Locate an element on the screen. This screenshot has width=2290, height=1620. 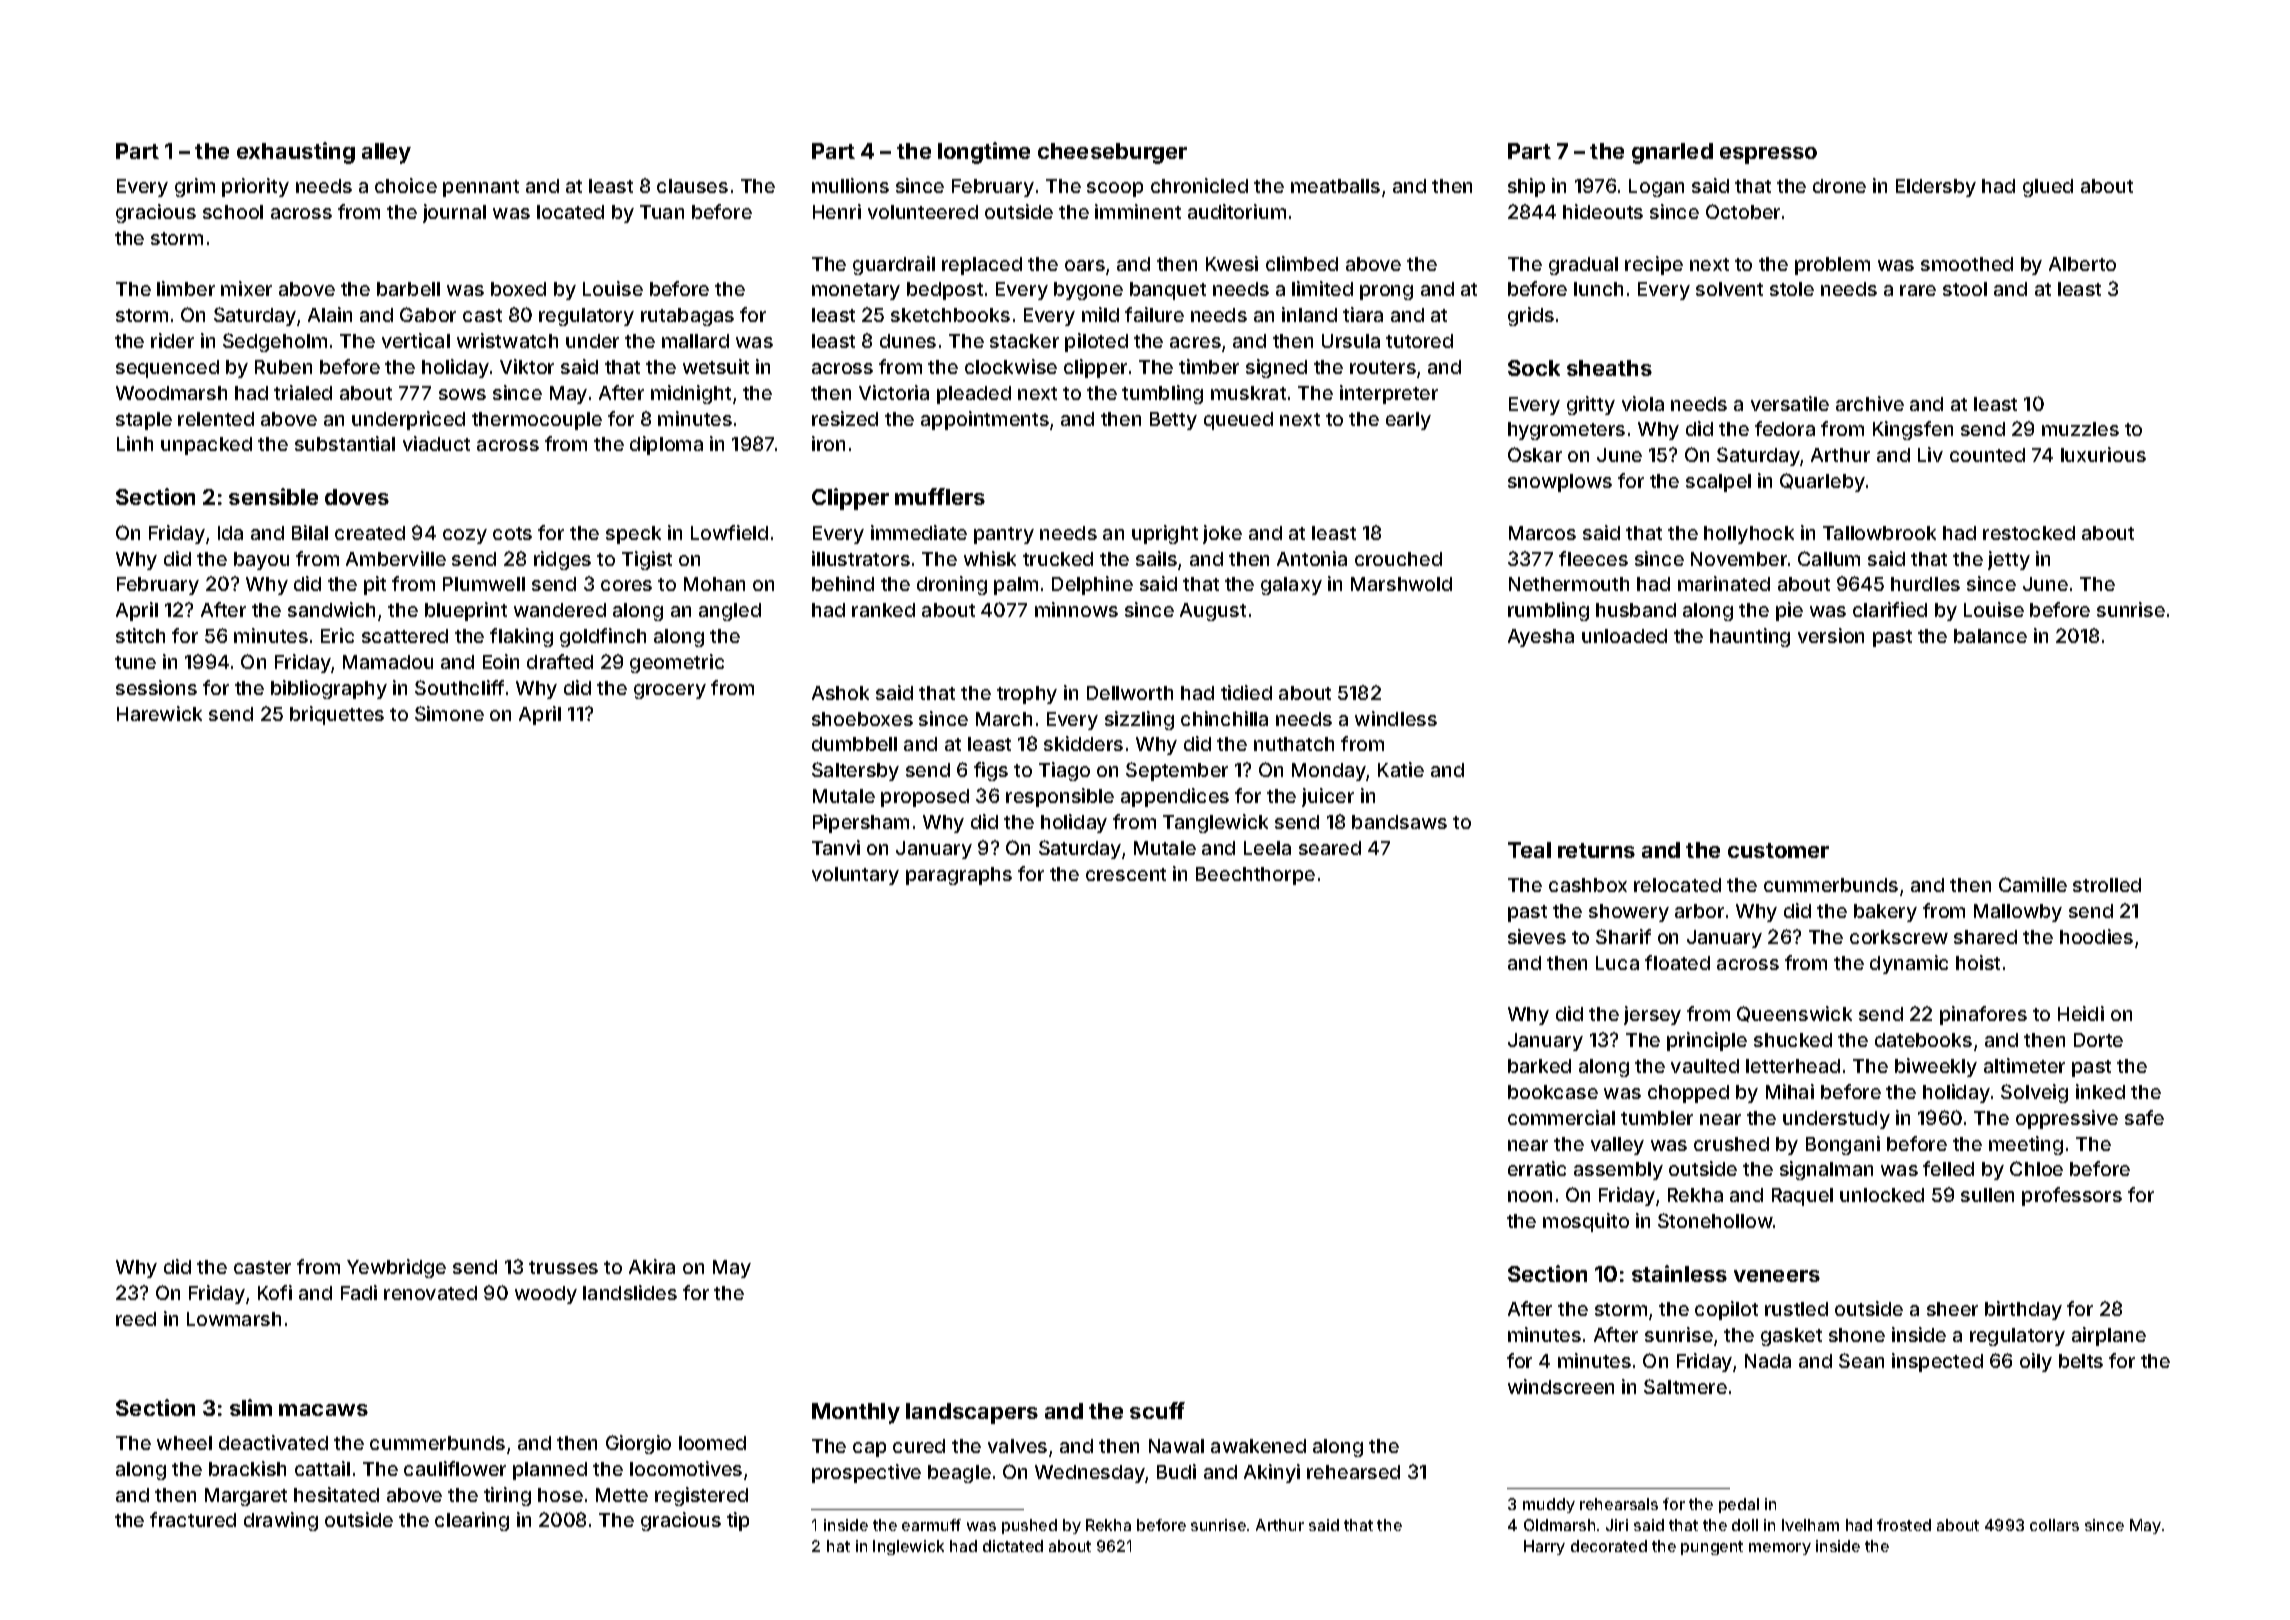
exhausting is located at coordinates (296, 153).
